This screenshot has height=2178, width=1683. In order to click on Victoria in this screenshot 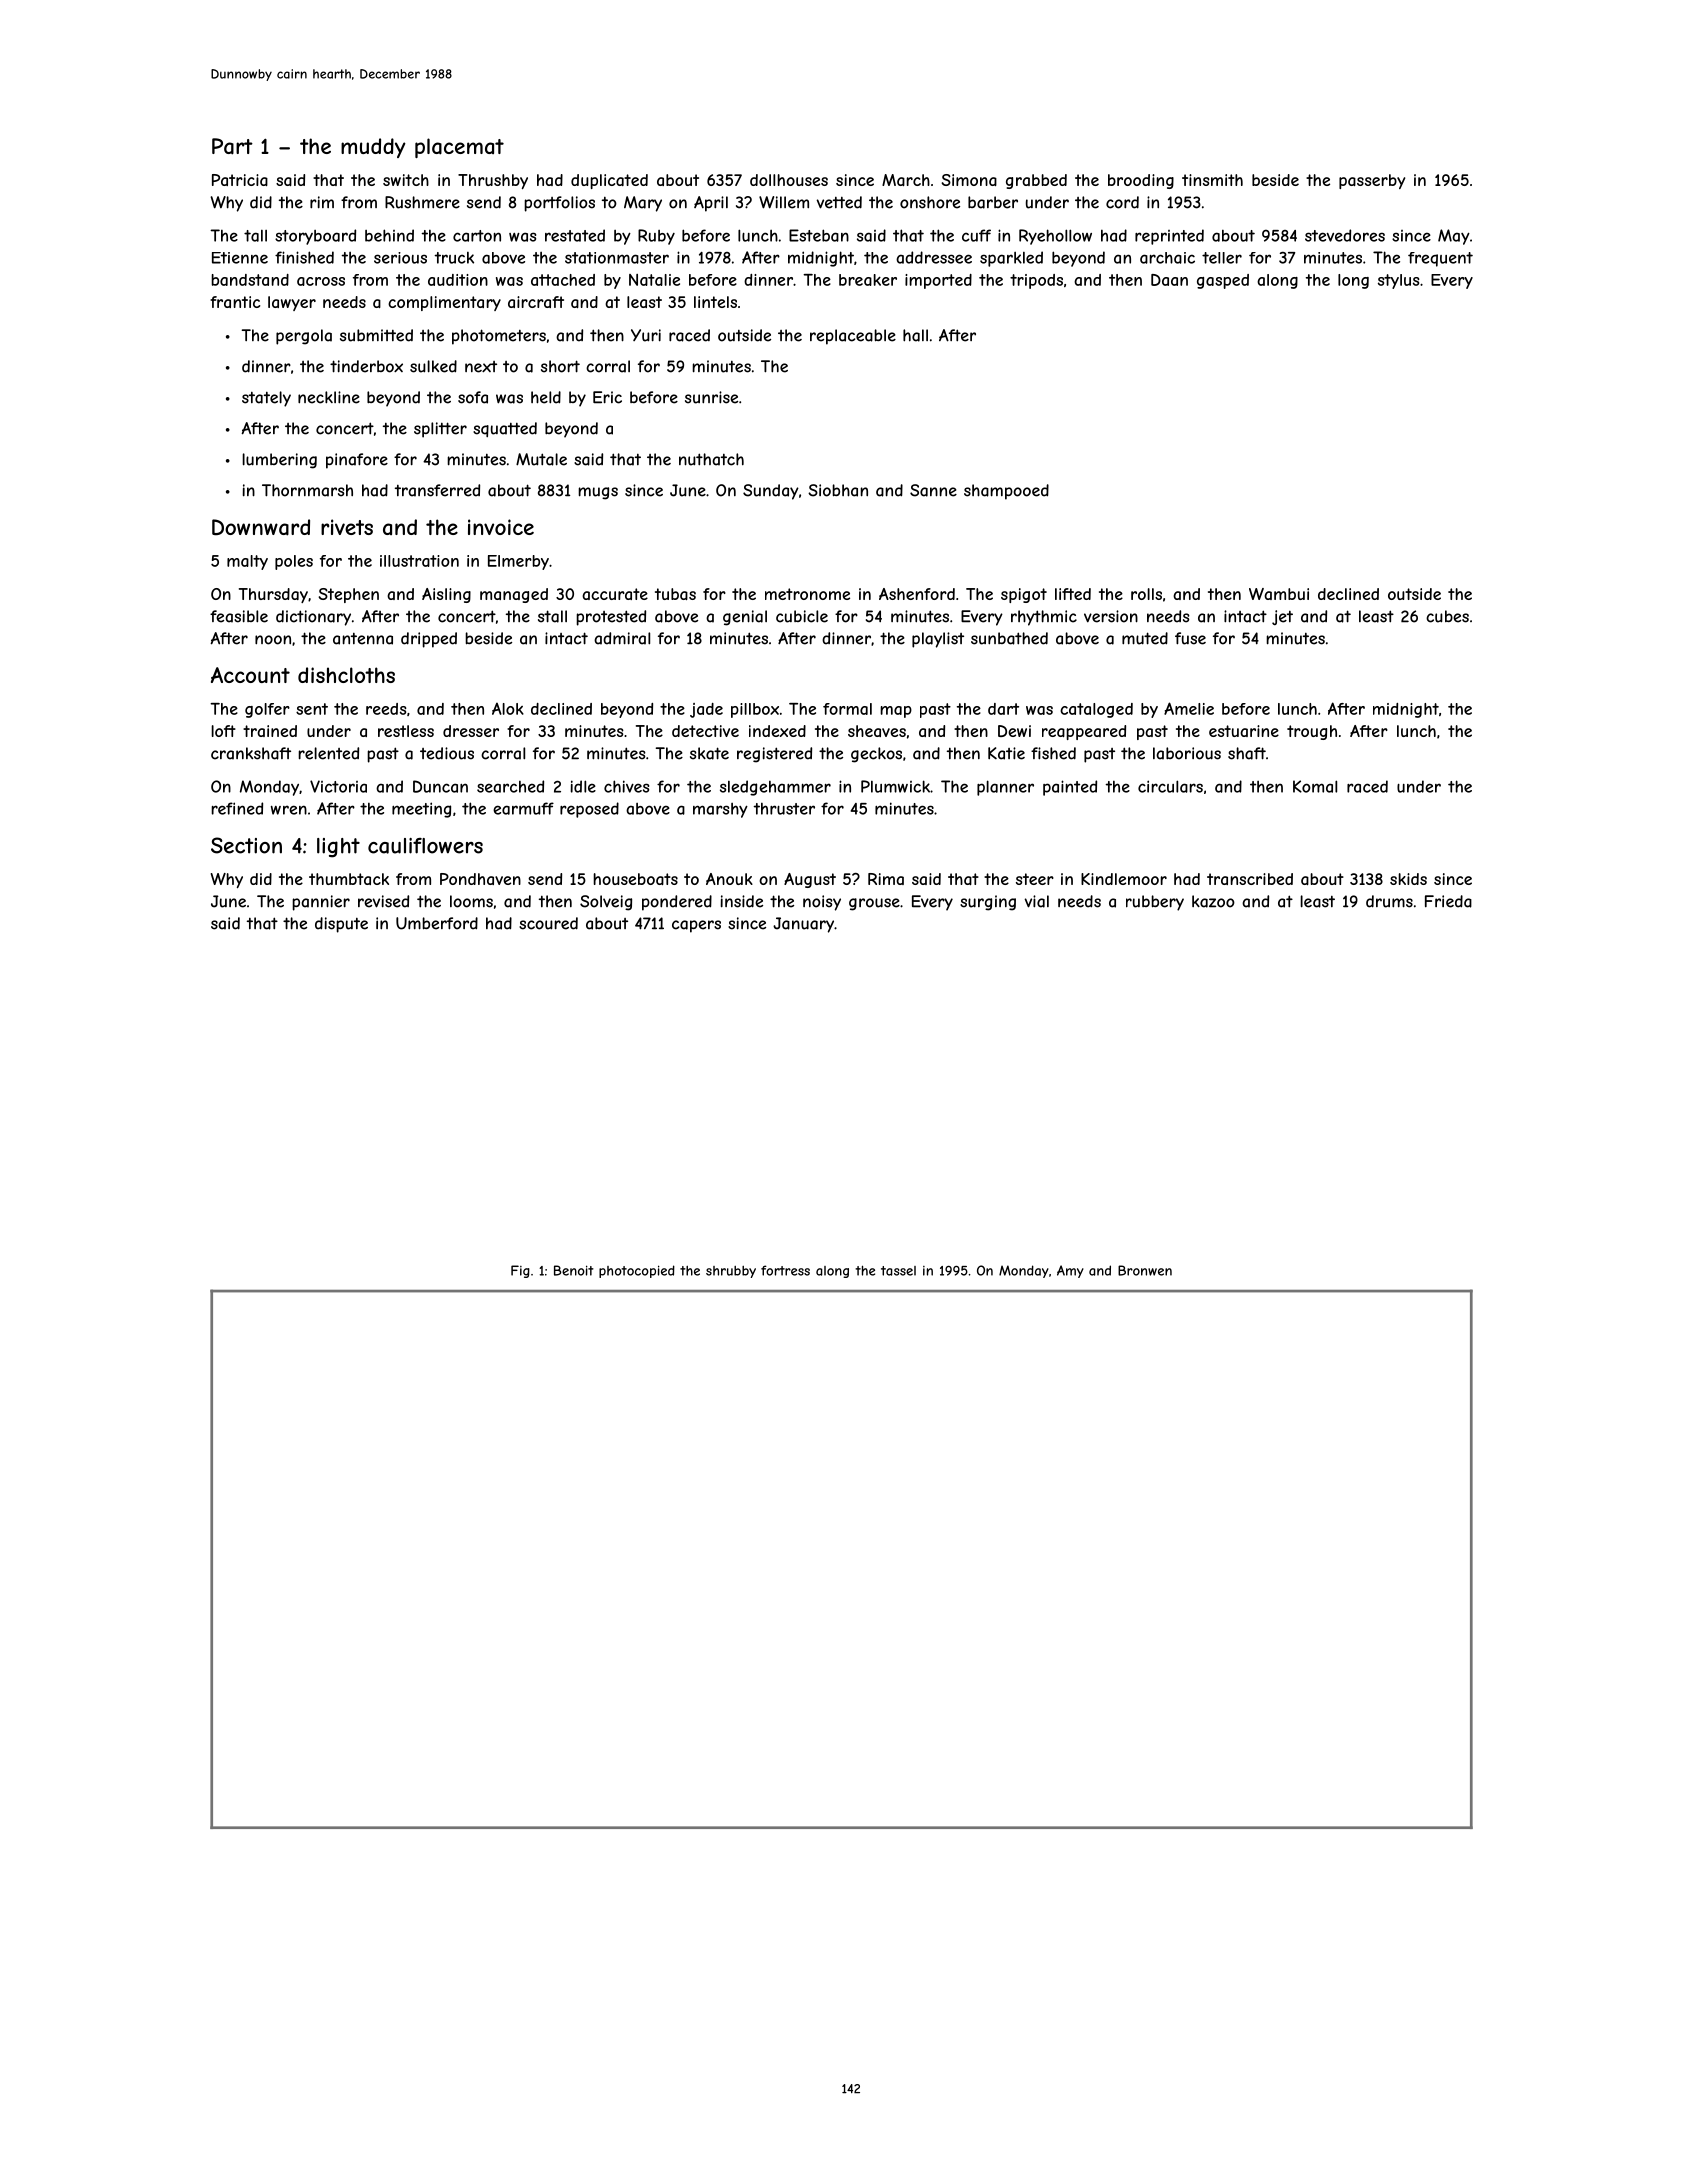, I will do `click(338, 786)`.
